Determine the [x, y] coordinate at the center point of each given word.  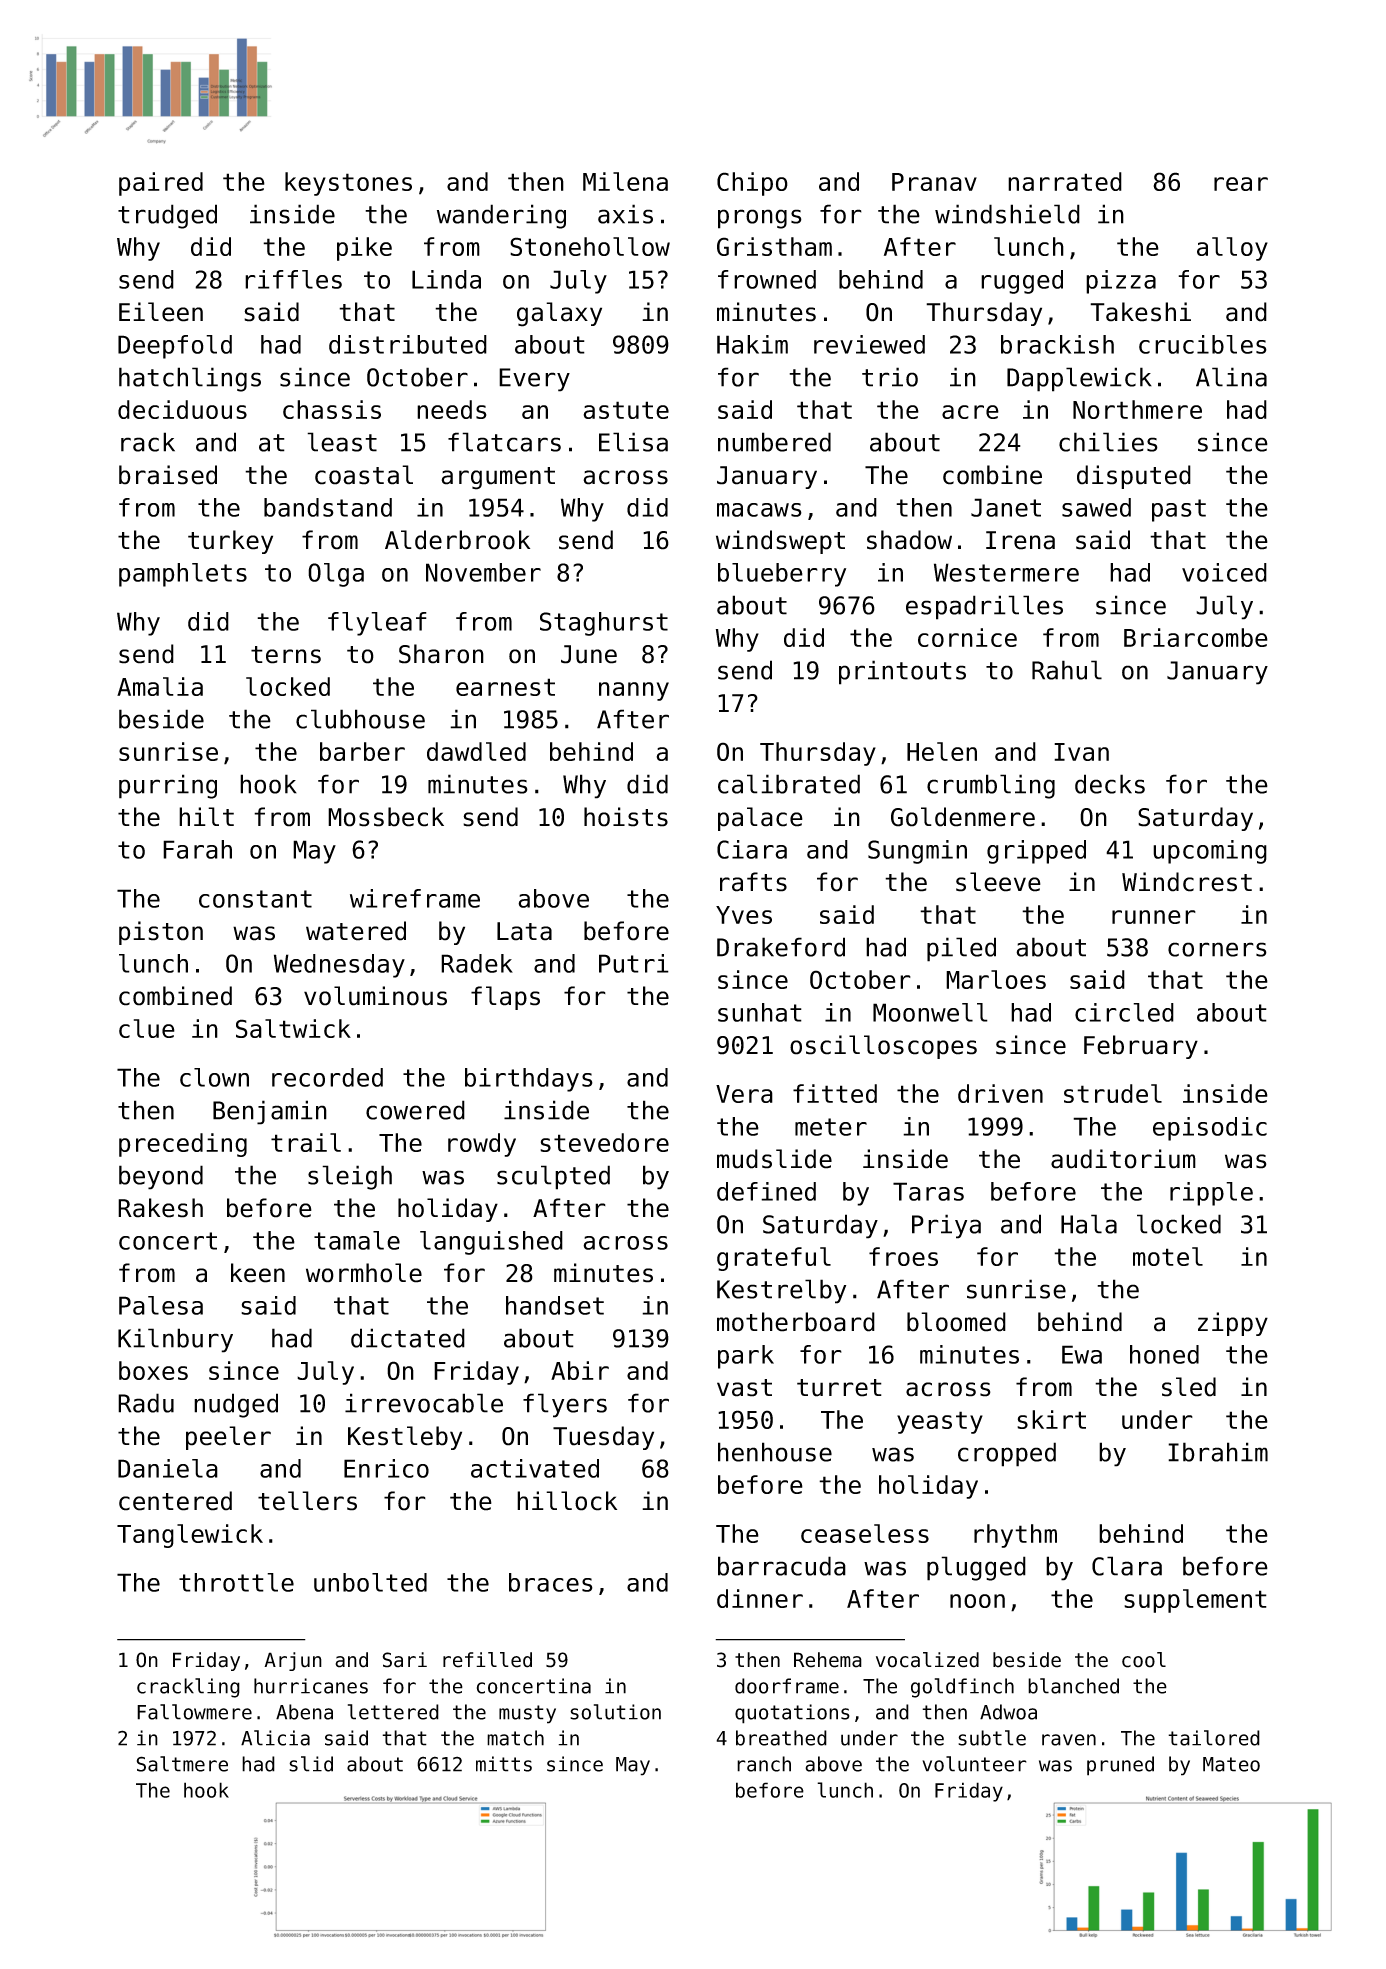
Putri [634, 963]
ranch [764, 1764]
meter [831, 1127]
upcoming [1210, 852]
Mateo [1231, 1764]
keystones [348, 184]
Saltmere [182, 1764]
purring [168, 786]
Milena [625, 181]
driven [1000, 1093]
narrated [1065, 181]
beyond [161, 1177]
